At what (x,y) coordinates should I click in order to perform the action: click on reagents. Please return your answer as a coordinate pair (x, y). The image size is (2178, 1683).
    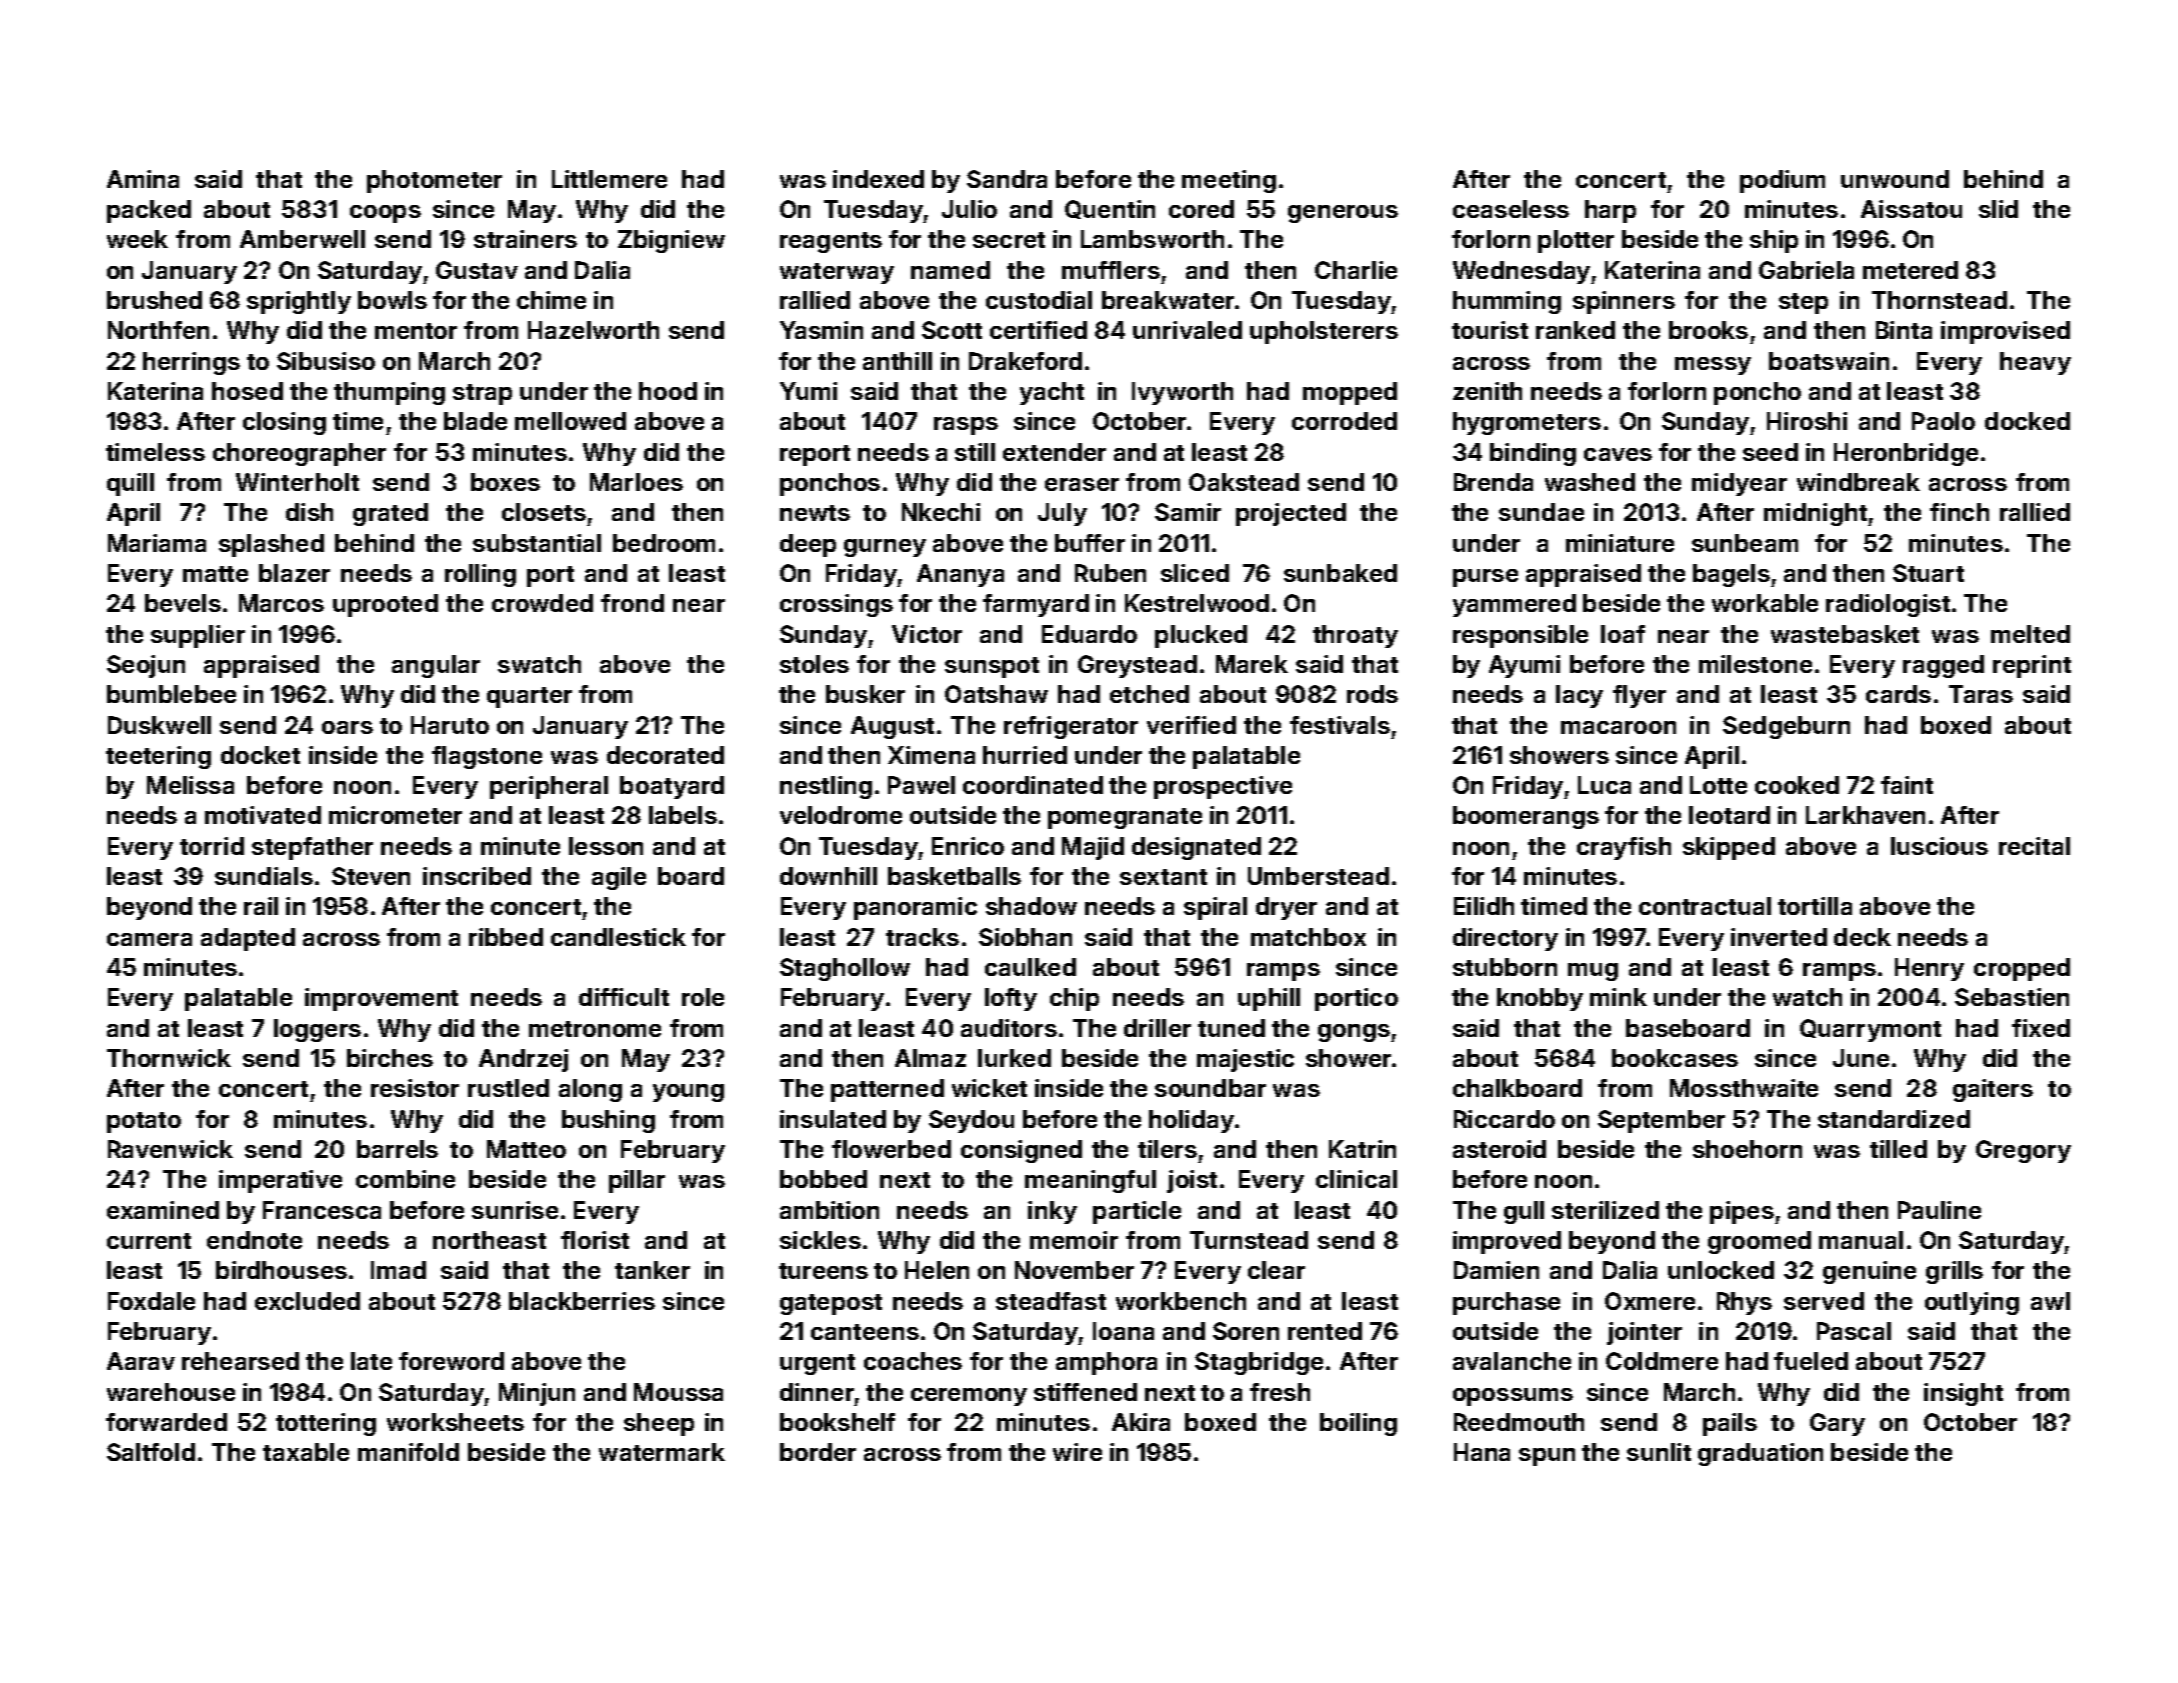
    Looking at the image, I should click on (831, 242).
